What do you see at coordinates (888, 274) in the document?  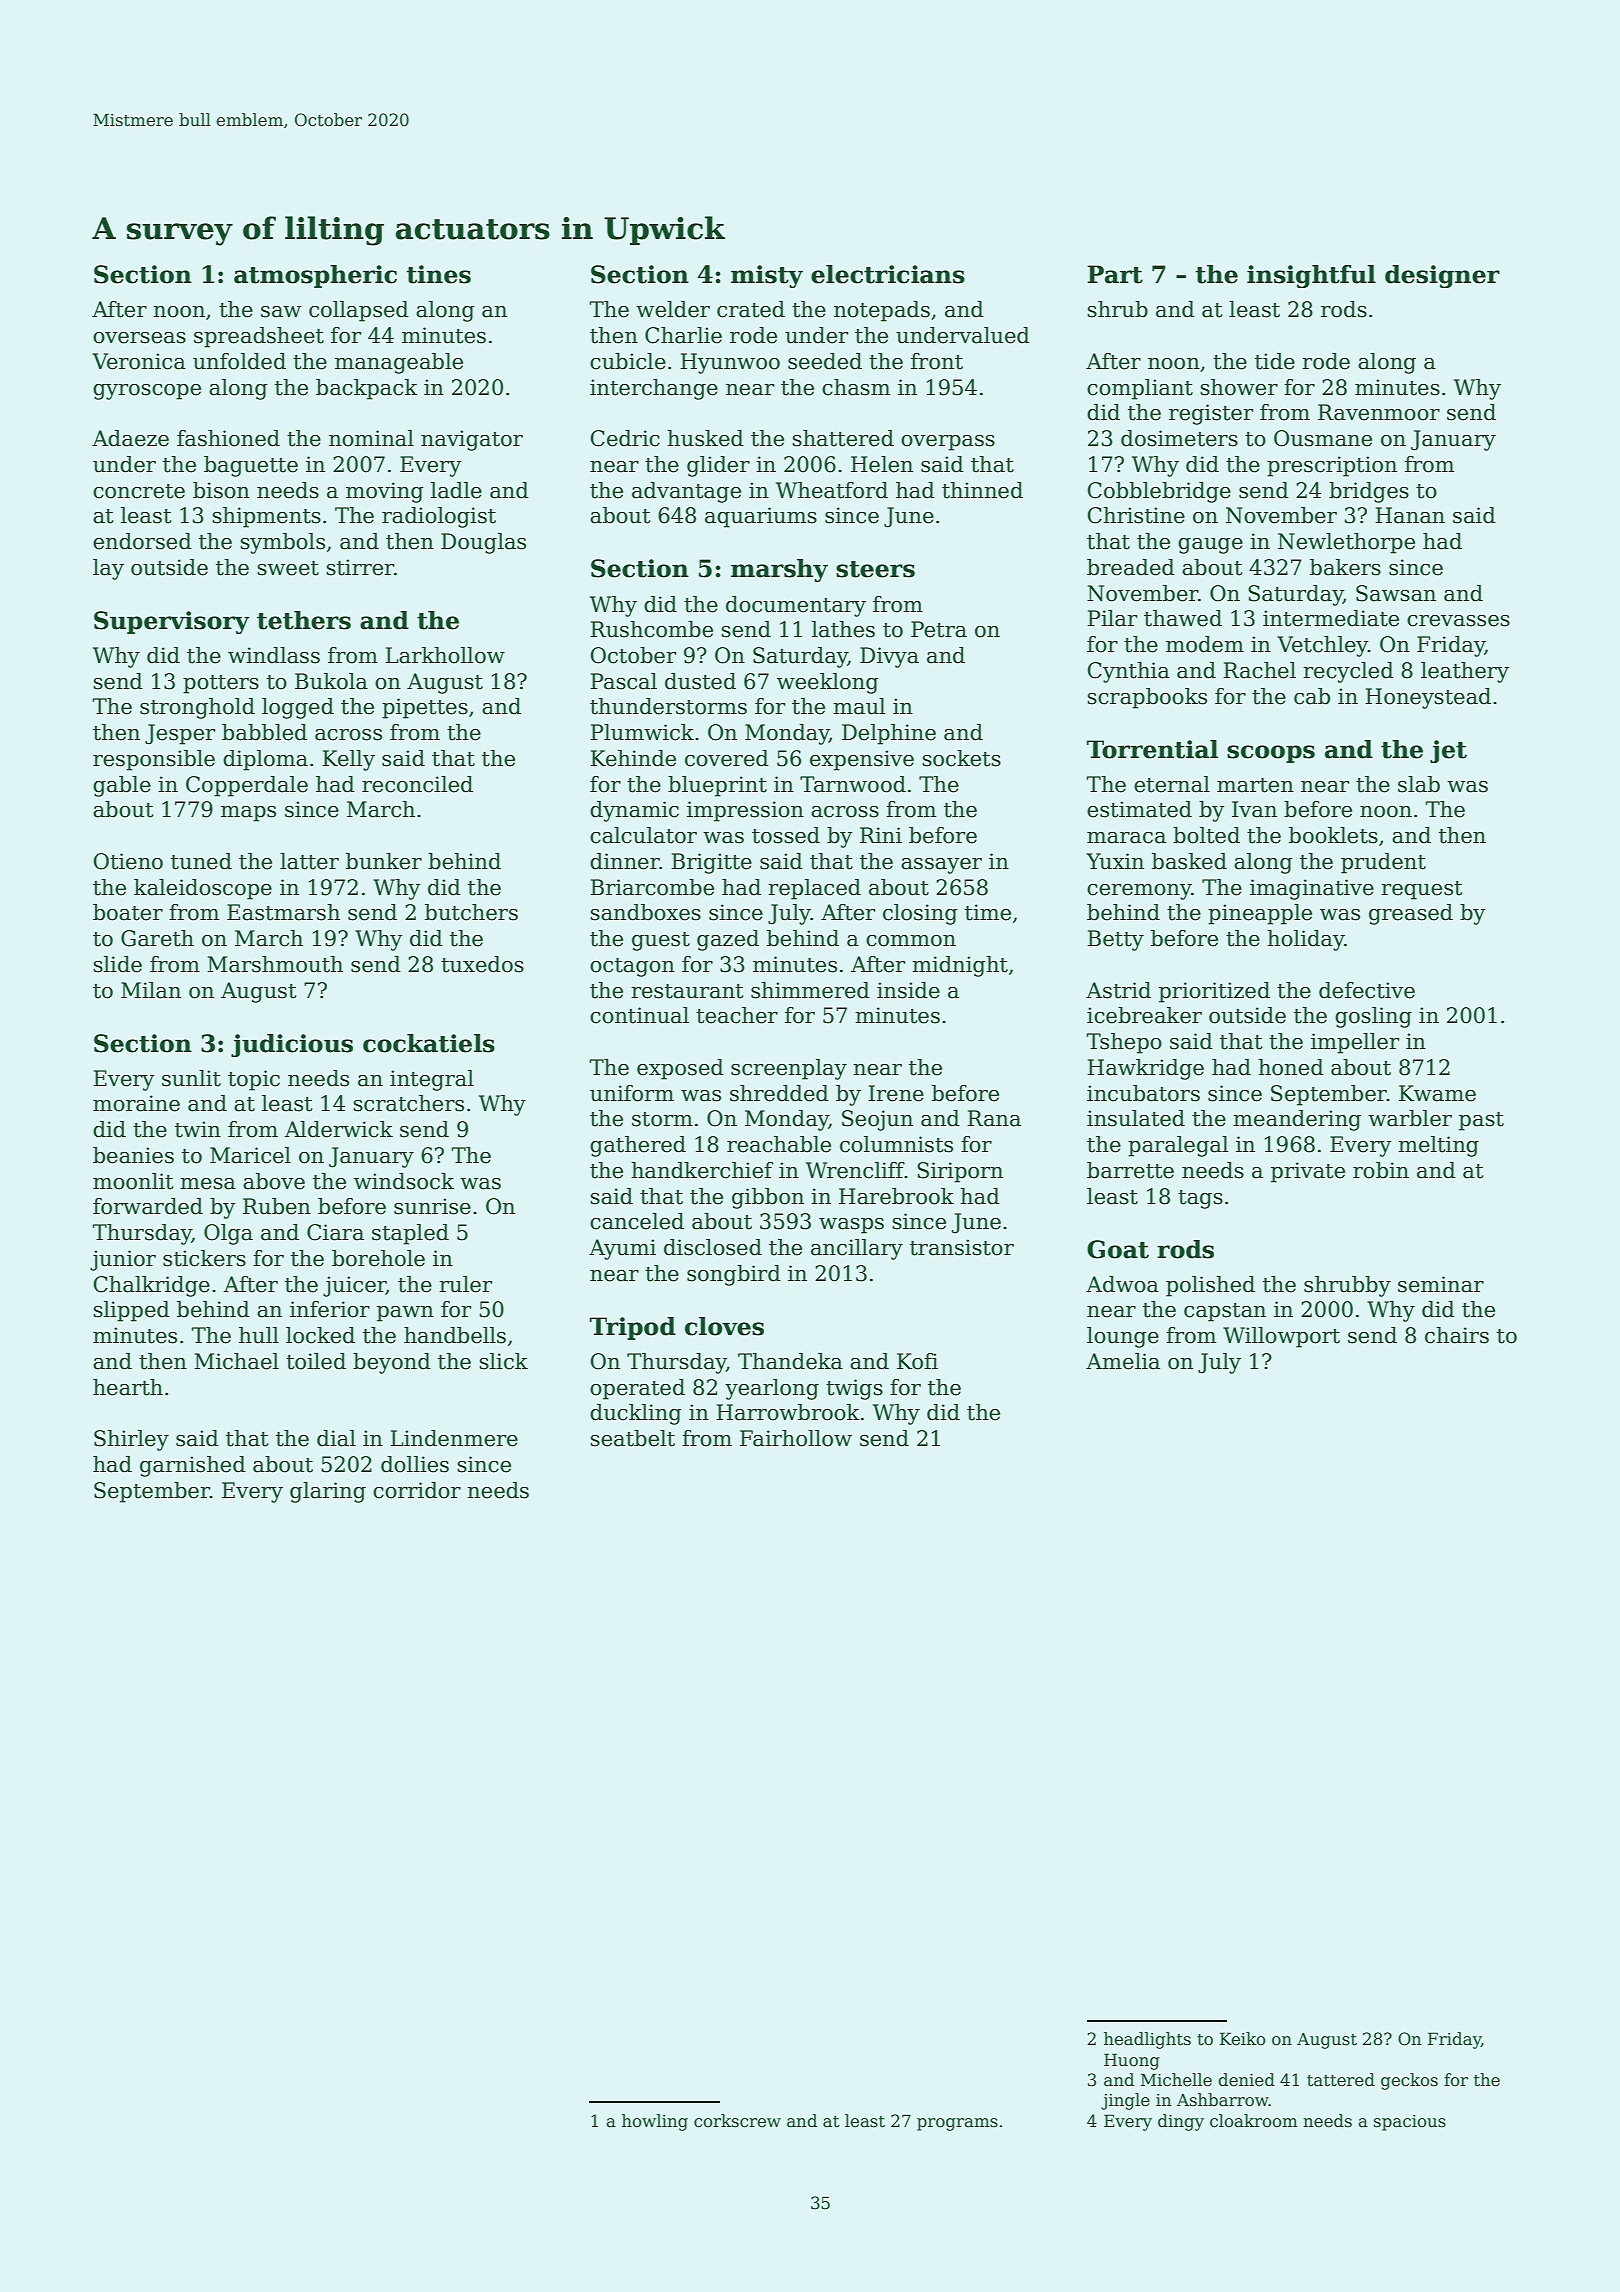 I see `electricians` at bounding box center [888, 274].
